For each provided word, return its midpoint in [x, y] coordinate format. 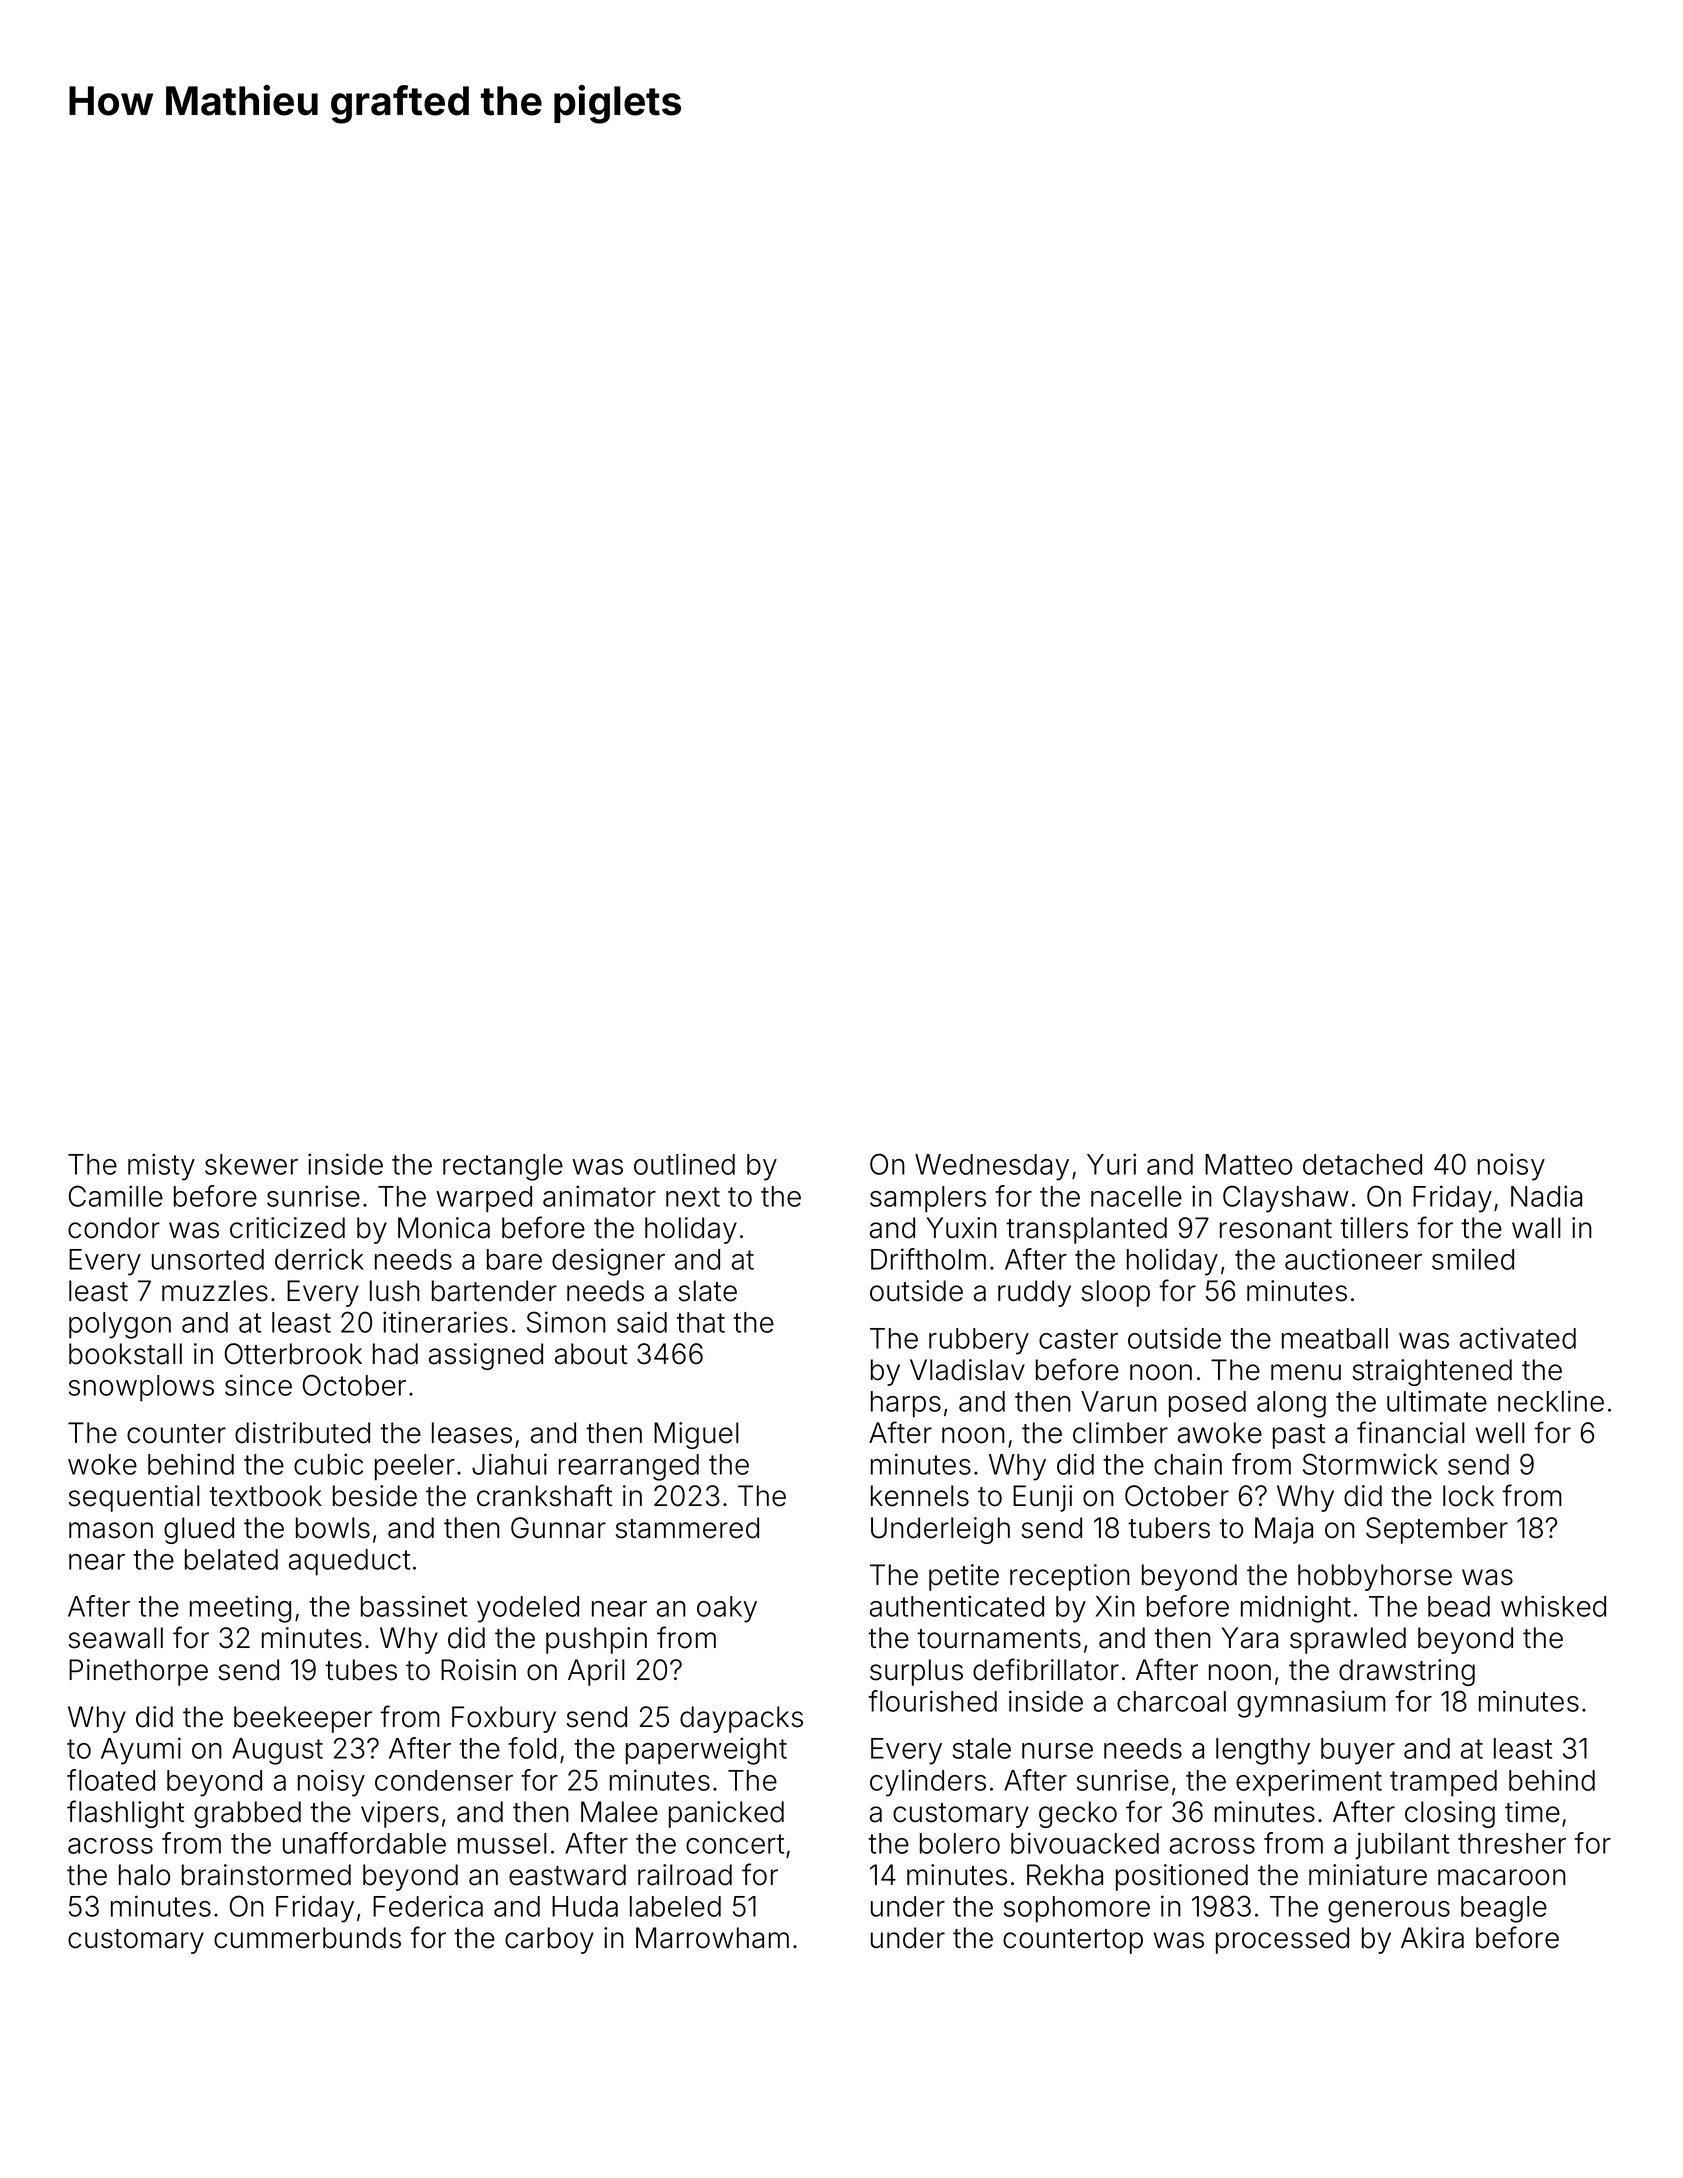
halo [144, 1875]
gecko [1078, 1814]
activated [1518, 1338]
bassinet [414, 1606]
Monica [444, 1228]
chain [1188, 1464]
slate [708, 1291]
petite [964, 1577]
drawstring [1407, 1672]
